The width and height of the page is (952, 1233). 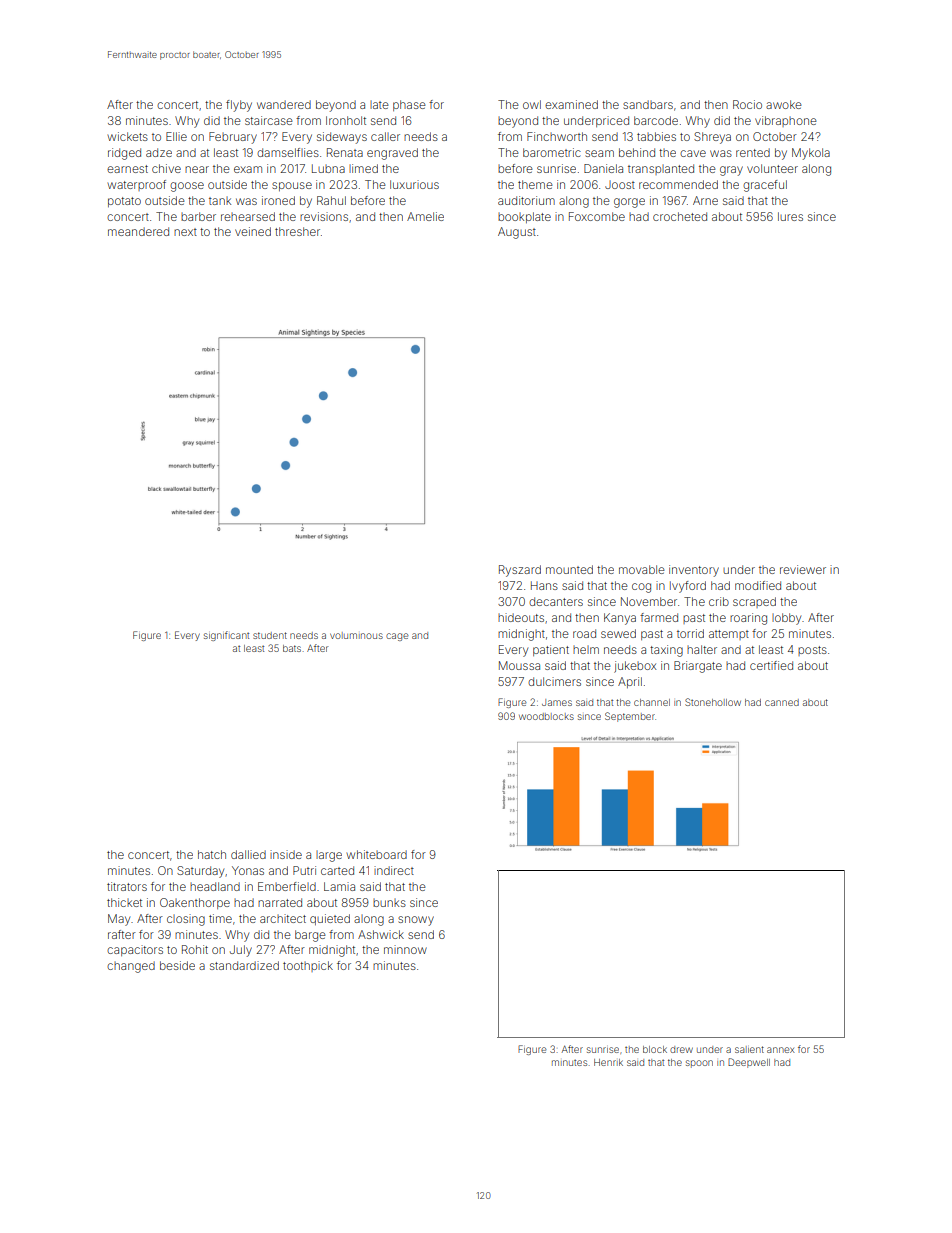 What do you see at coordinates (394, 870) in the page?
I see `indirect` at bounding box center [394, 870].
